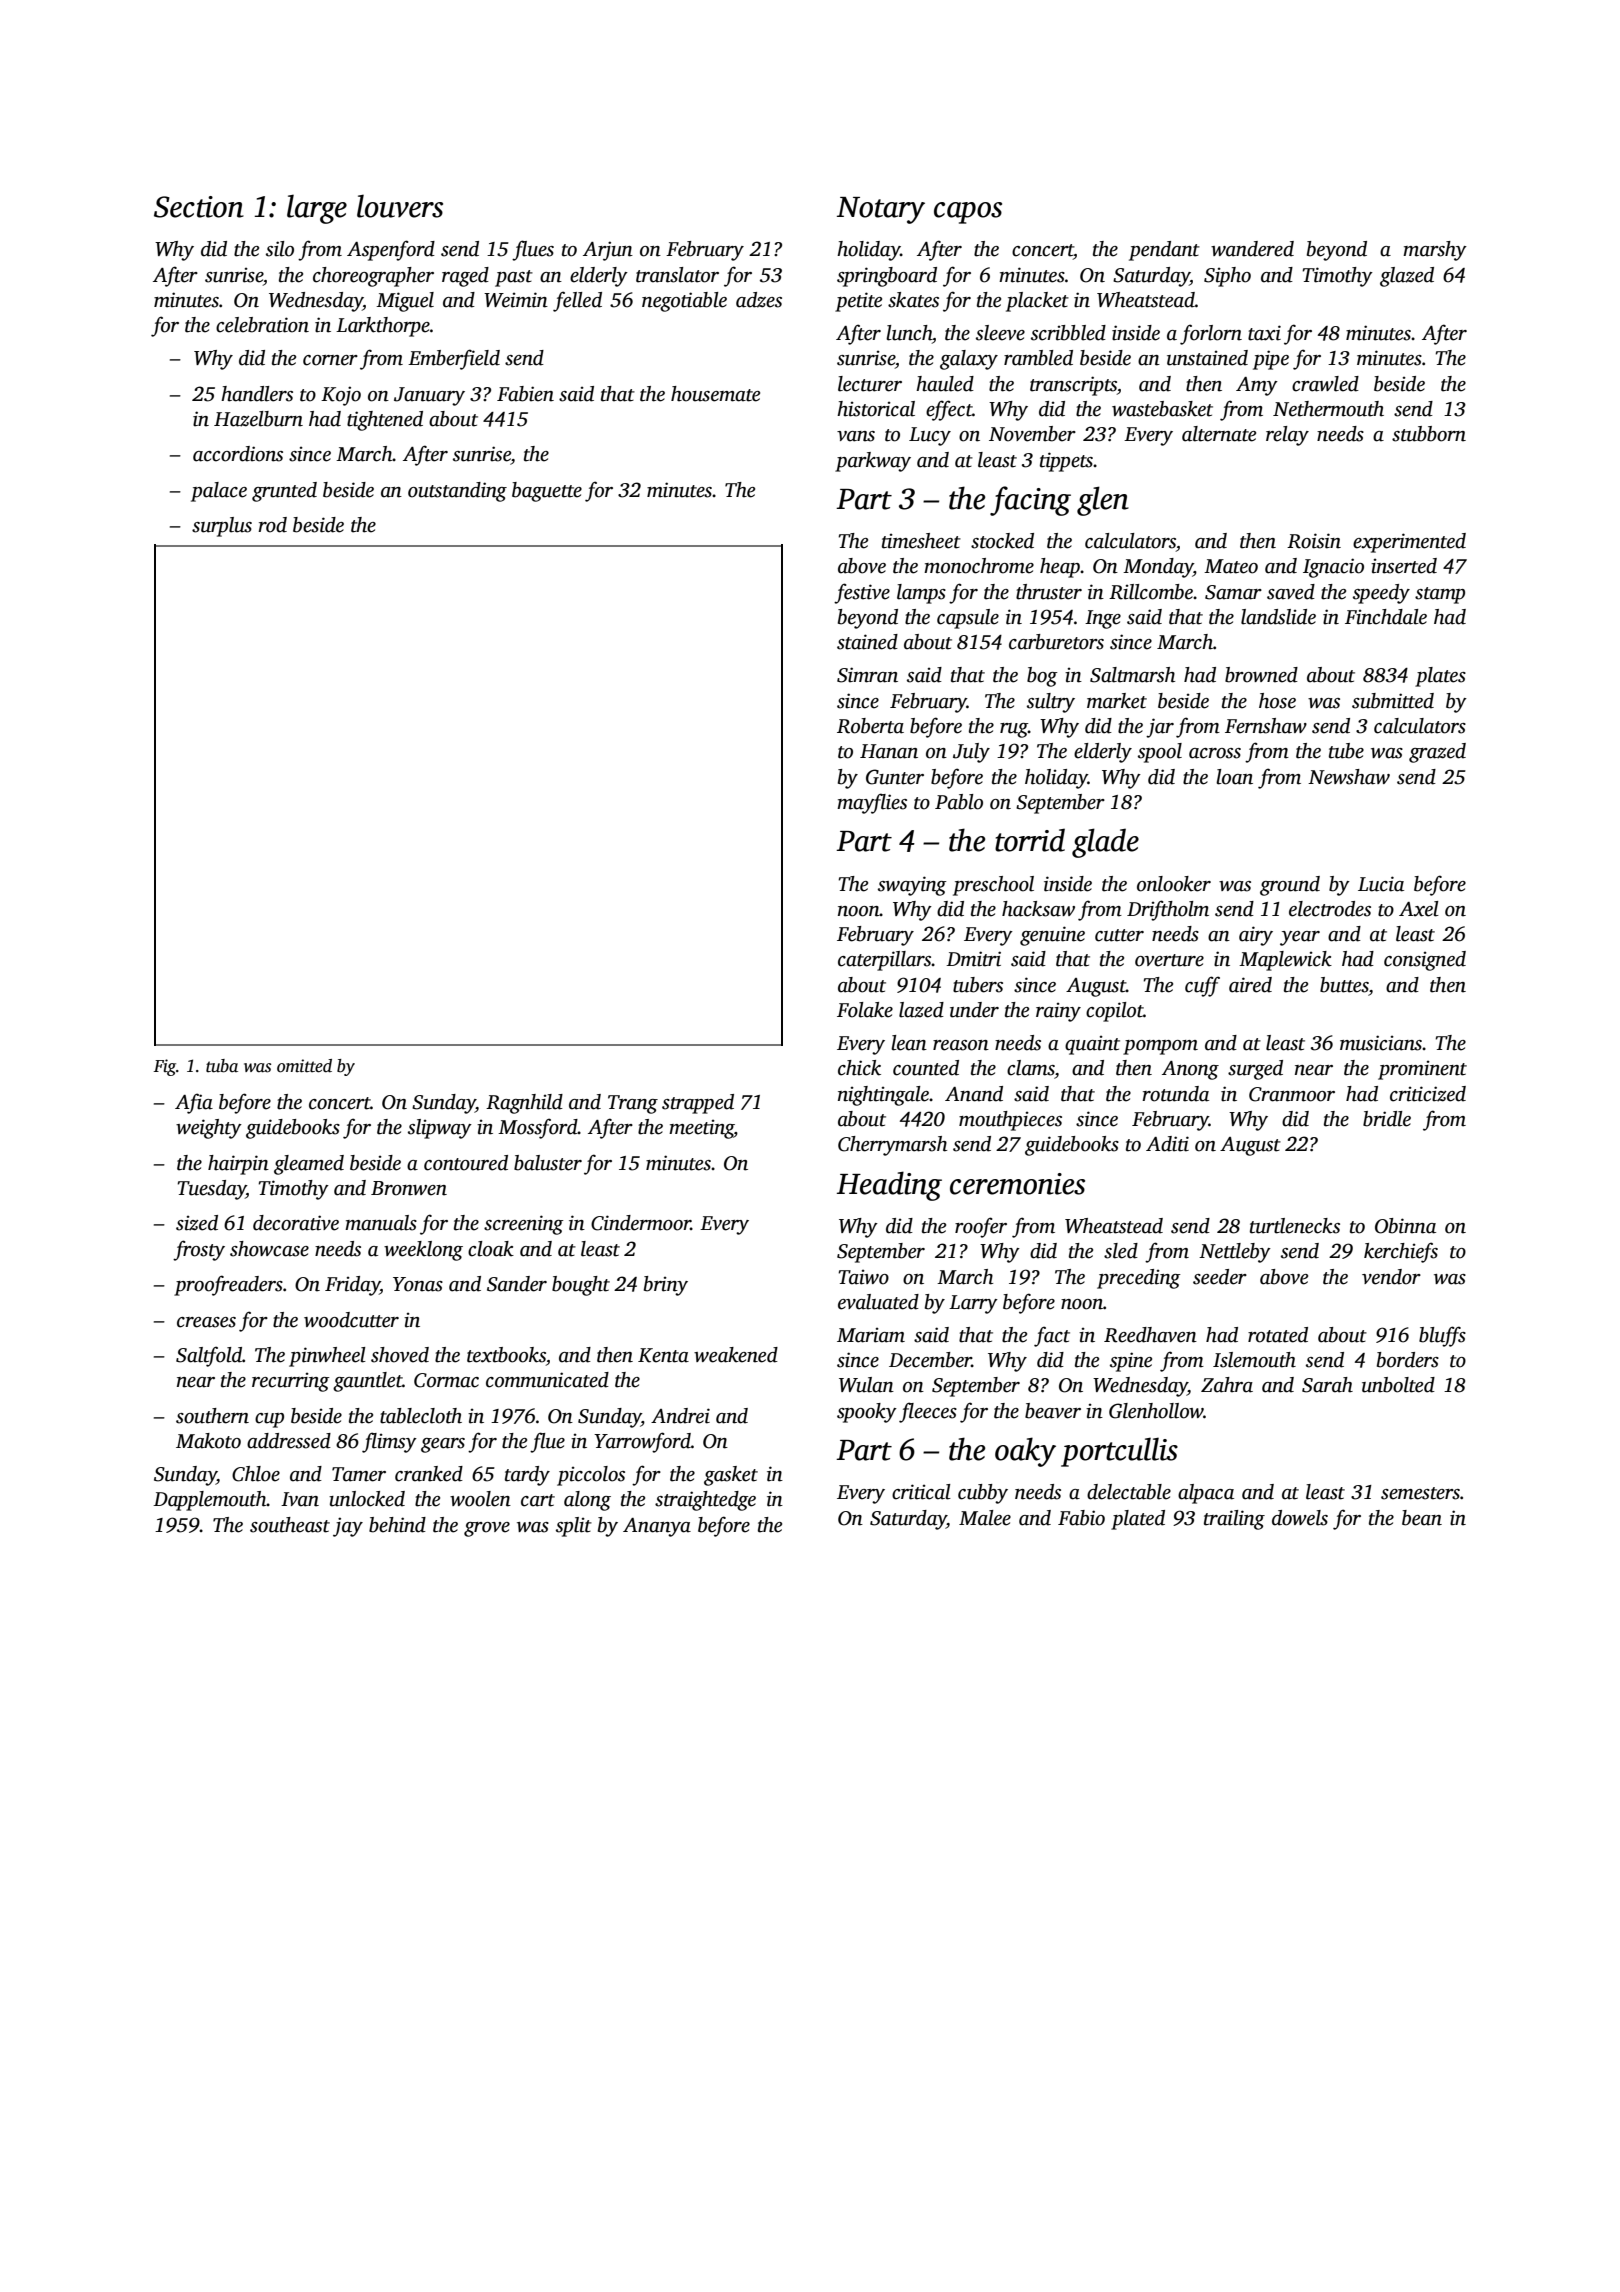 This screenshot has height=2292, width=1620. What do you see at coordinates (865, 1010) in the screenshot?
I see `Folake` at bounding box center [865, 1010].
